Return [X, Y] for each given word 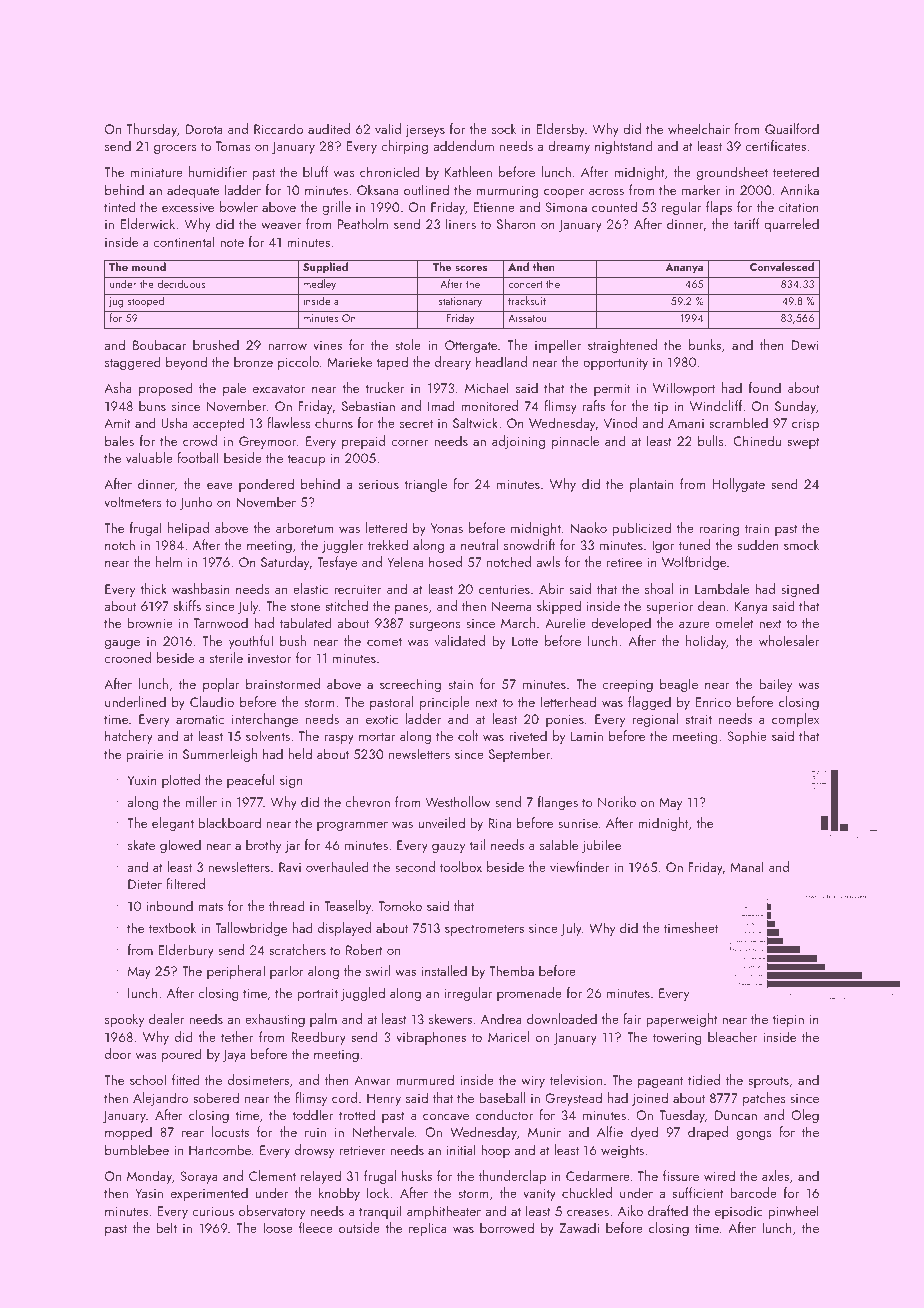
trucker [385, 387]
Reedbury [318, 1038]
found [765, 387]
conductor [504, 1114]
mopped [128, 1133]
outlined [426, 189]
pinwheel [793, 1212]
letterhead [568, 701]
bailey [775, 685]
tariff [747, 223]
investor [269, 658]
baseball [502, 1097]
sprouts [768, 1082]
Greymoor [268, 442]
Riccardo [278, 128]
